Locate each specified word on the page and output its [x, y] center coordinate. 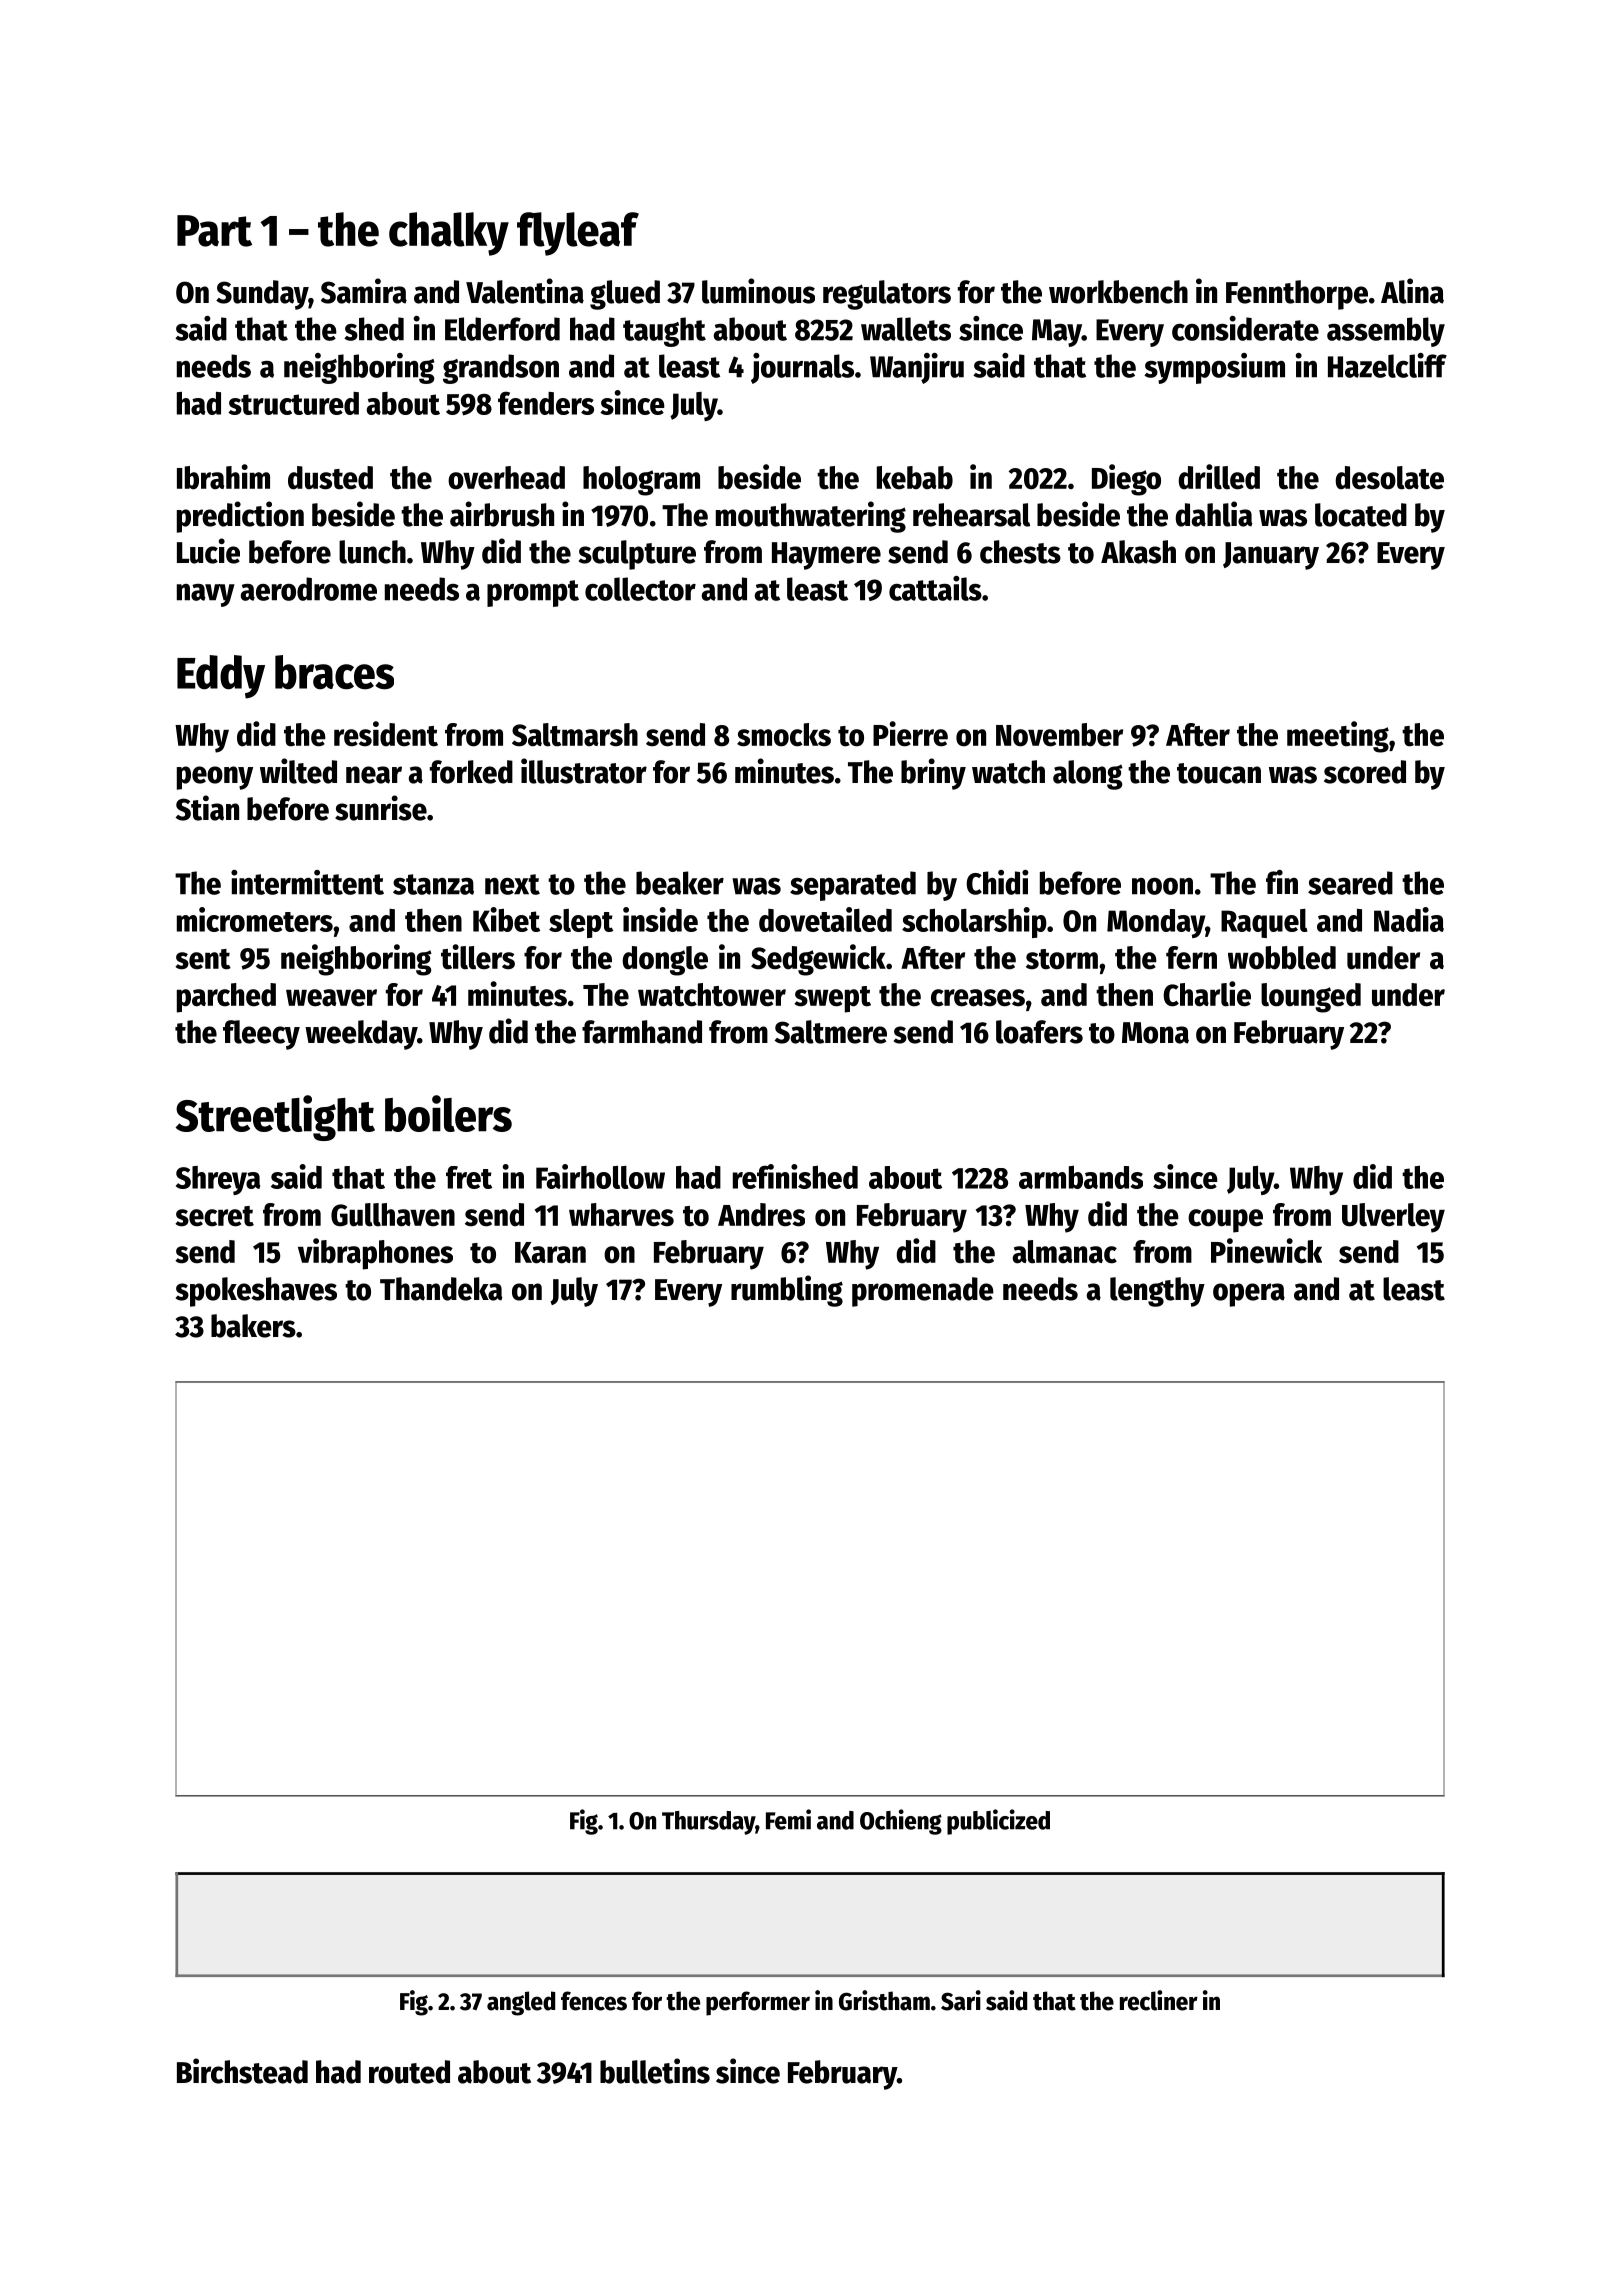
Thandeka [441, 1289]
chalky [449, 234]
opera [1249, 1295]
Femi [788, 1819]
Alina [1412, 291]
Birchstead [242, 2071]
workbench [1118, 292]
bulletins [655, 2071]
